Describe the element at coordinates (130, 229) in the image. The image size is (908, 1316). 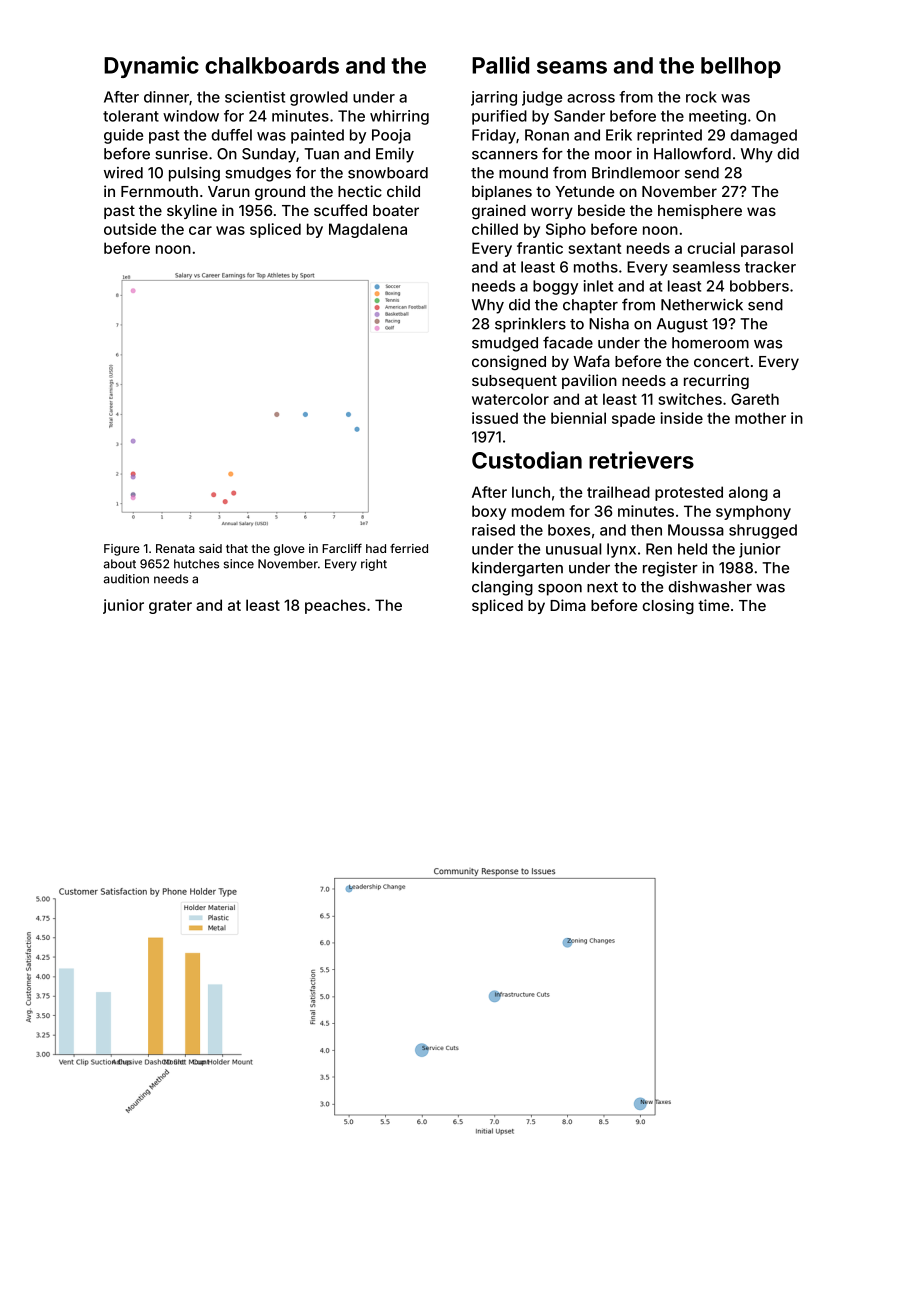
I see `outside` at that location.
